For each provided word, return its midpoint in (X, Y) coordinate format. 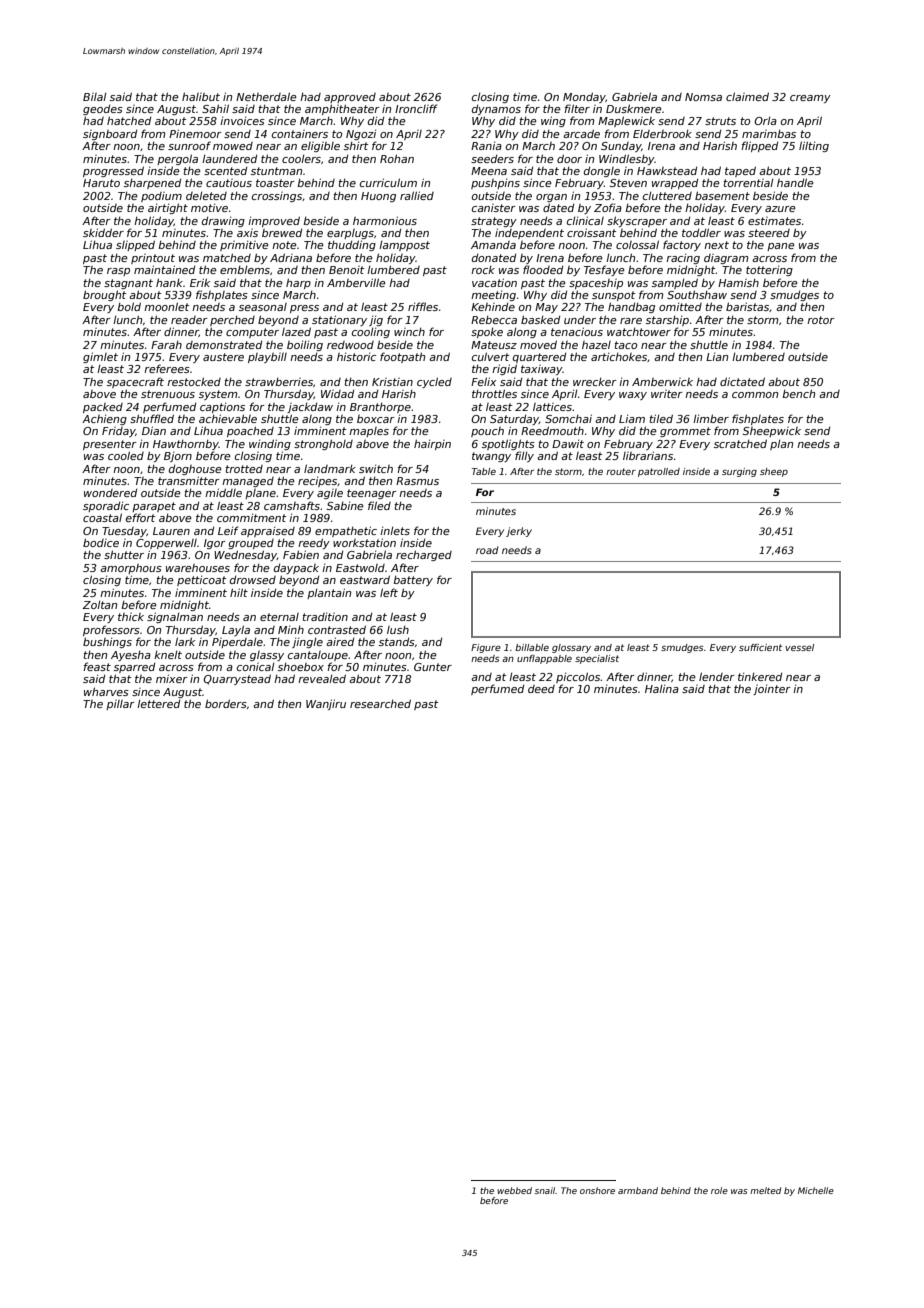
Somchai (568, 418)
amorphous (131, 569)
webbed (514, 1190)
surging (739, 472)
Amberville (356, 282)
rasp (118, 272)
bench (798, 393)
